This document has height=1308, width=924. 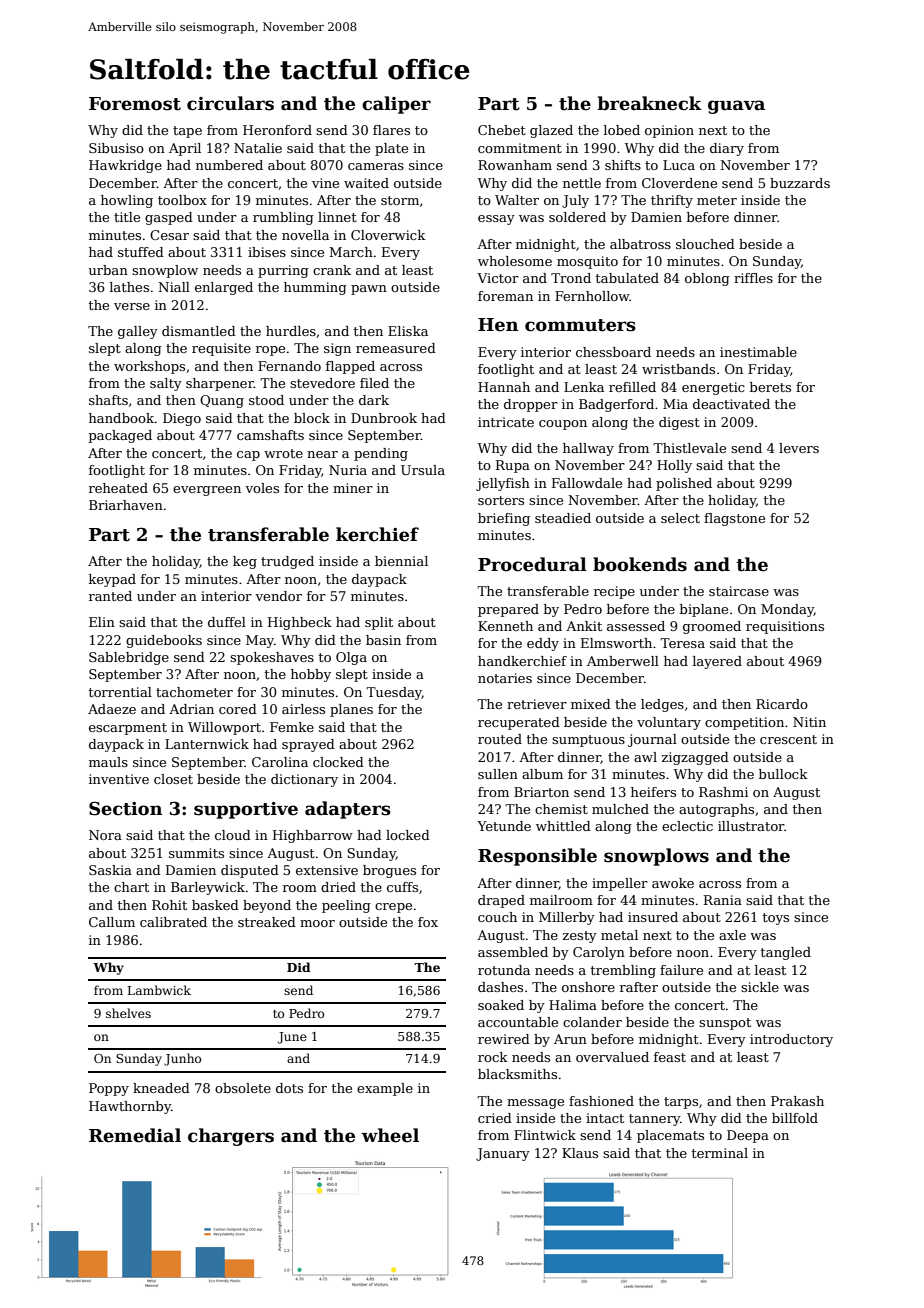 What do you see at coordinates (785, 627) in the document?
I see `requisitions` at bounding box center [785, 627].
